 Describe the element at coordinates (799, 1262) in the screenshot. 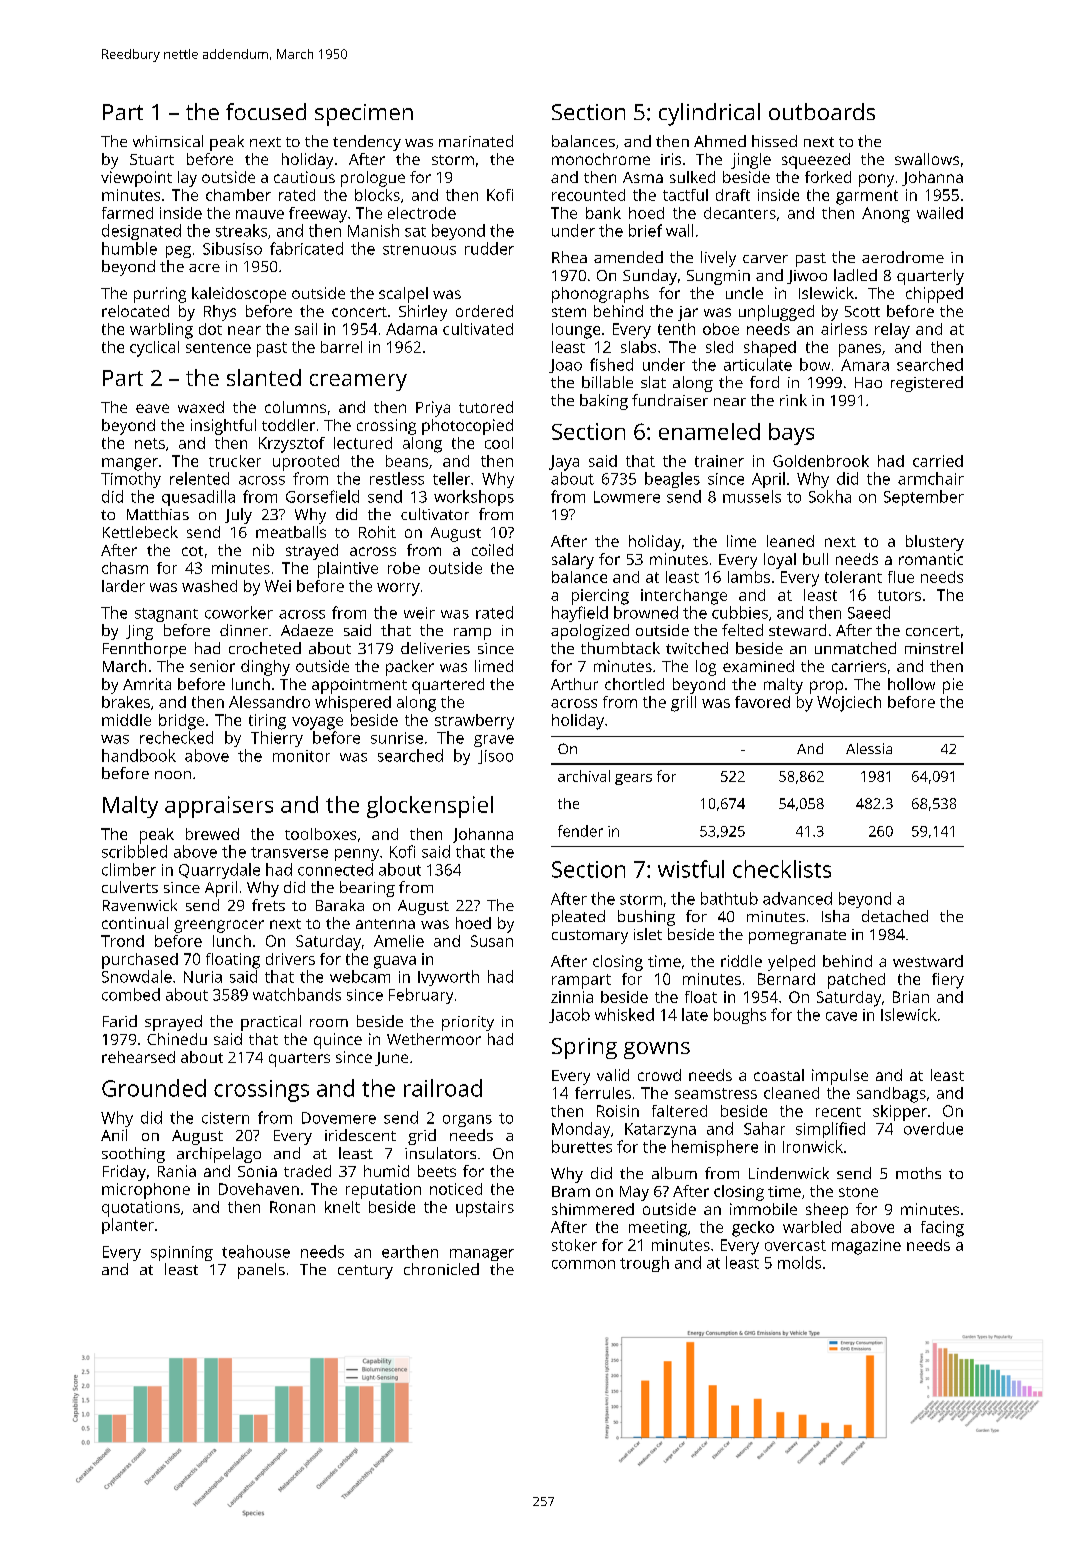

I see `molds` at that location.
